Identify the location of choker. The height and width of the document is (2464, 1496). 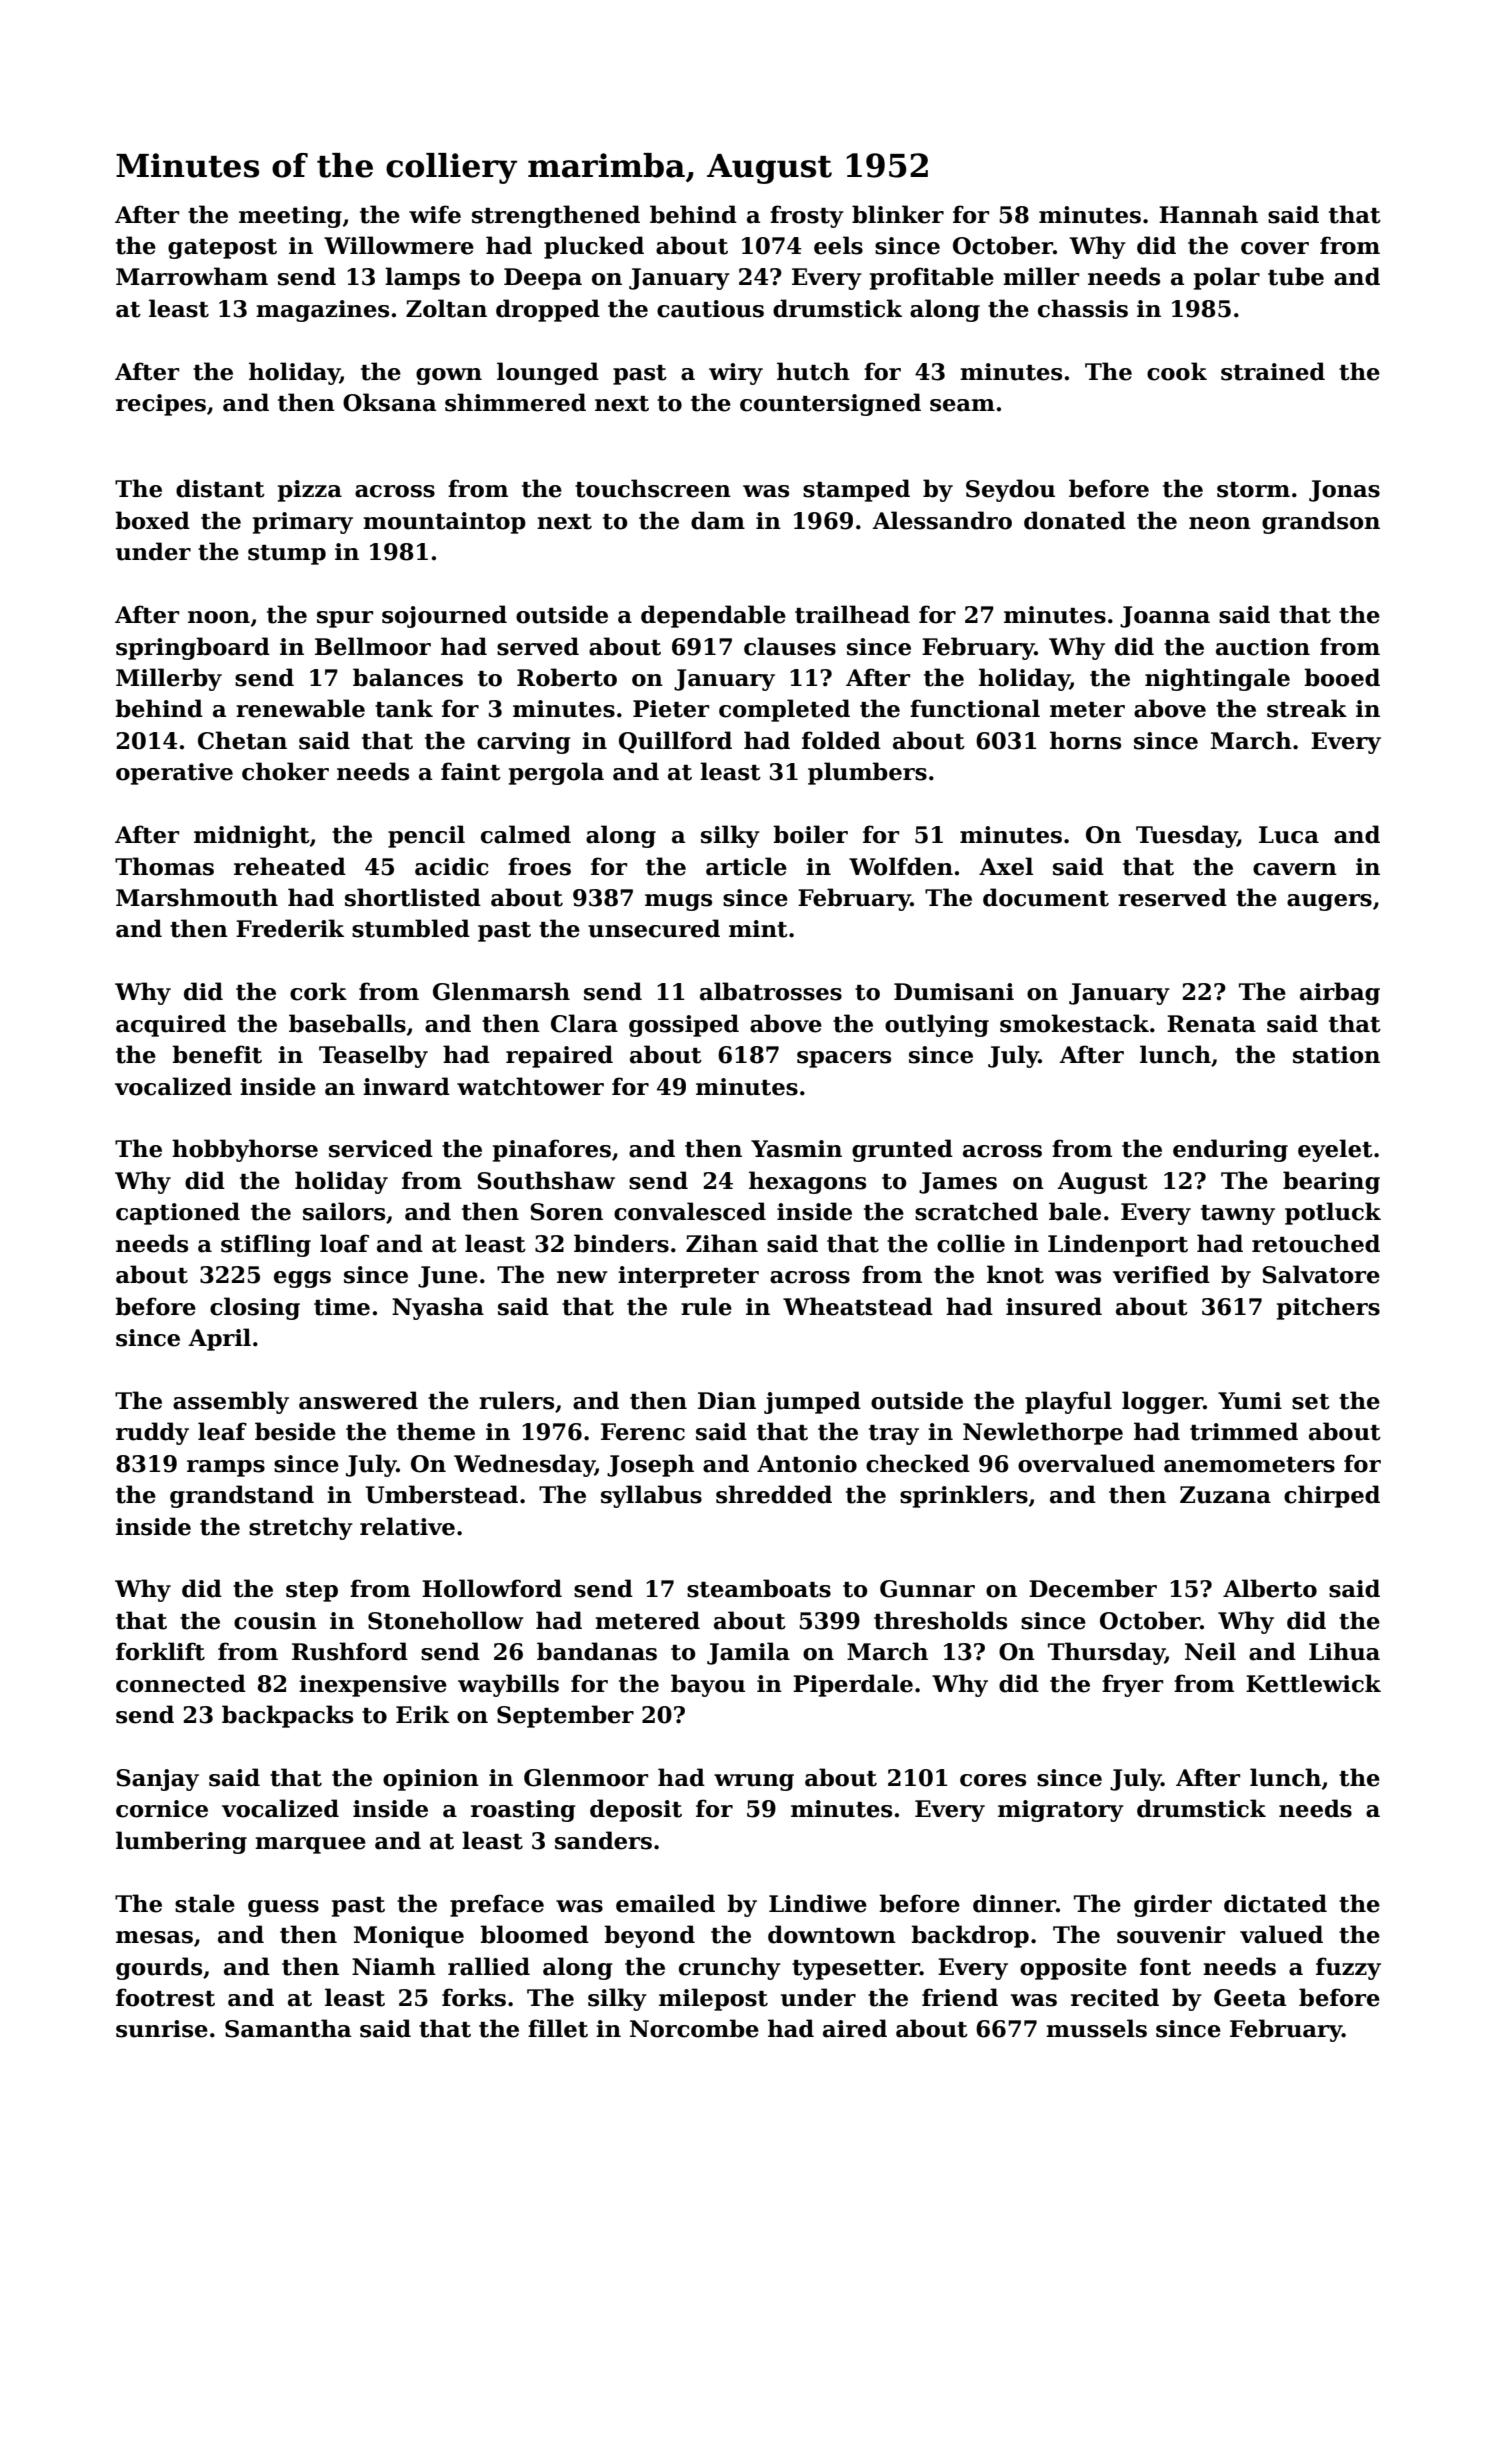
(285, 771).
